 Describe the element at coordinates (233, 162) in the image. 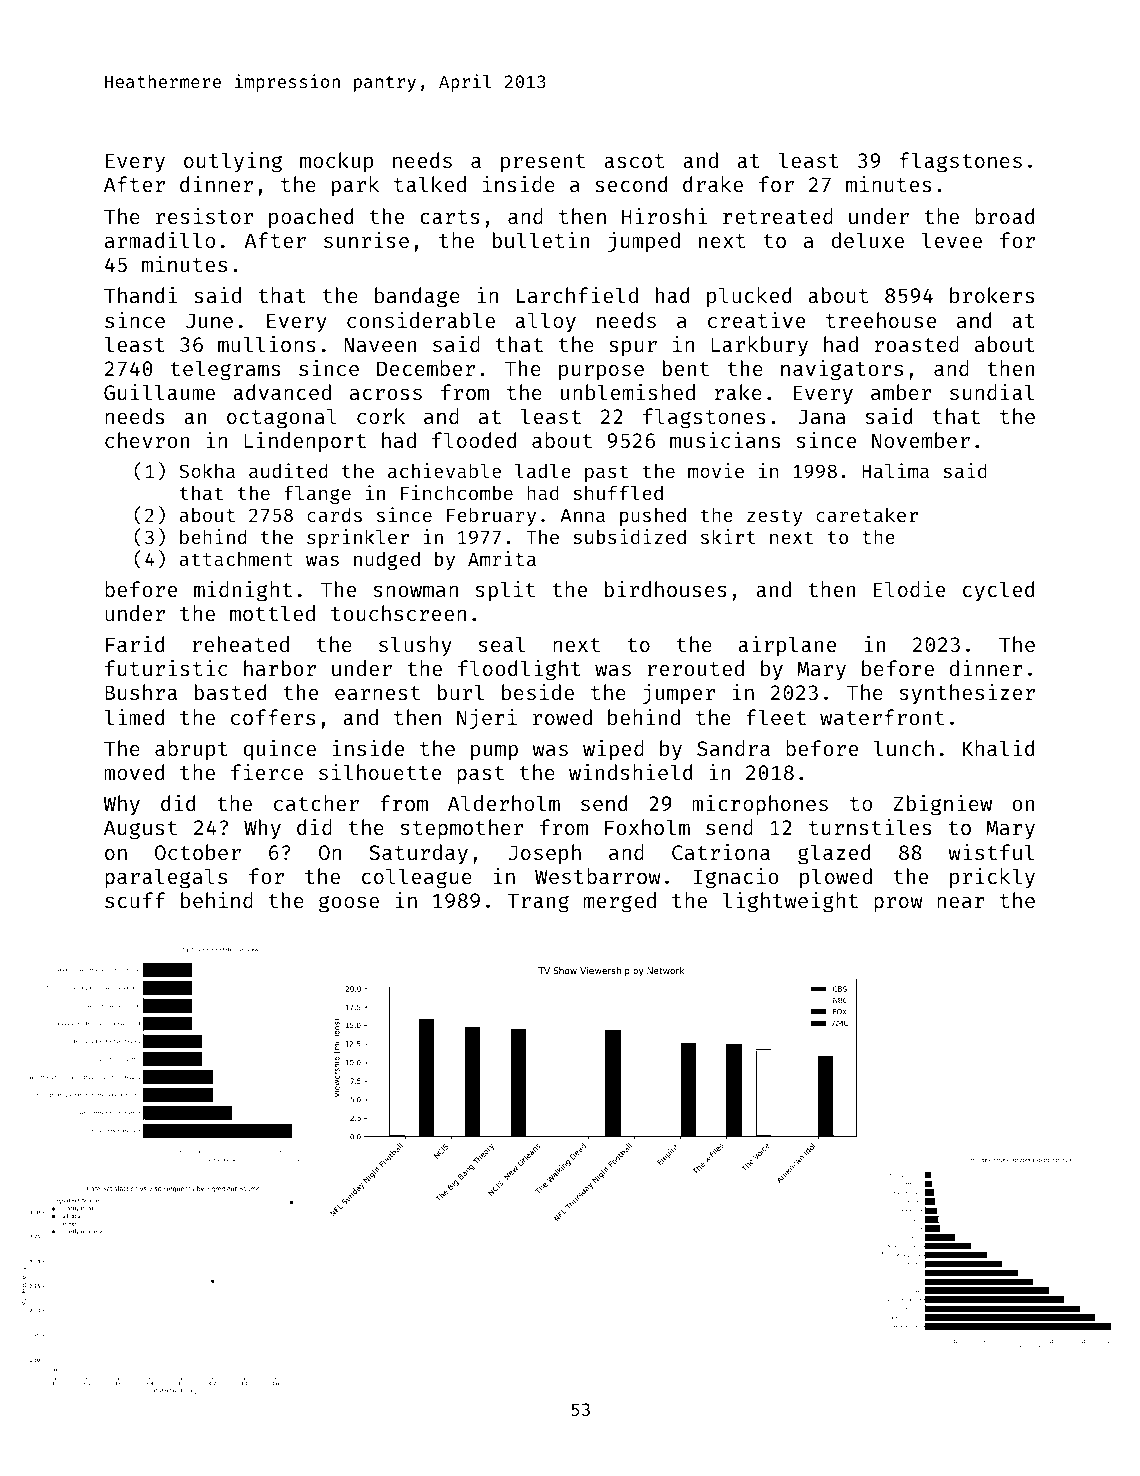

I see `outlying` at that location.
